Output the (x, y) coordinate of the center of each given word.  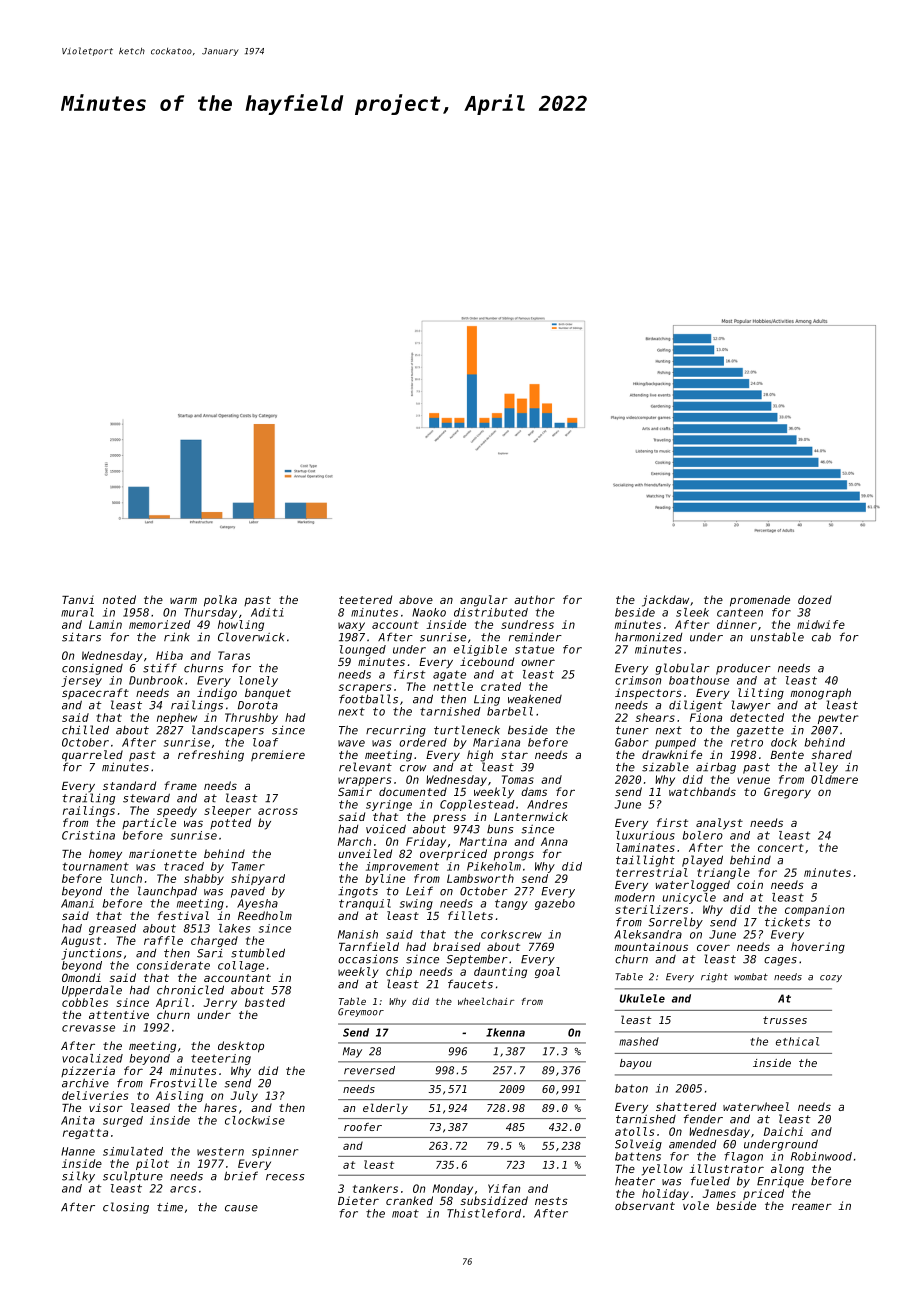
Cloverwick (251, 637)
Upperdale (92, 991)
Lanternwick (531, 816)
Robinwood (821, 1156)
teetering (221, 1059)
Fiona (706, 717)
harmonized (648, 637)
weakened (535, 699)
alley (821, 768)
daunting (500, 972)
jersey (81, 681)
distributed (491, 612)
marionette (163, 853)
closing (126, 1208)
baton (631, 1088)
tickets (787, 922)
